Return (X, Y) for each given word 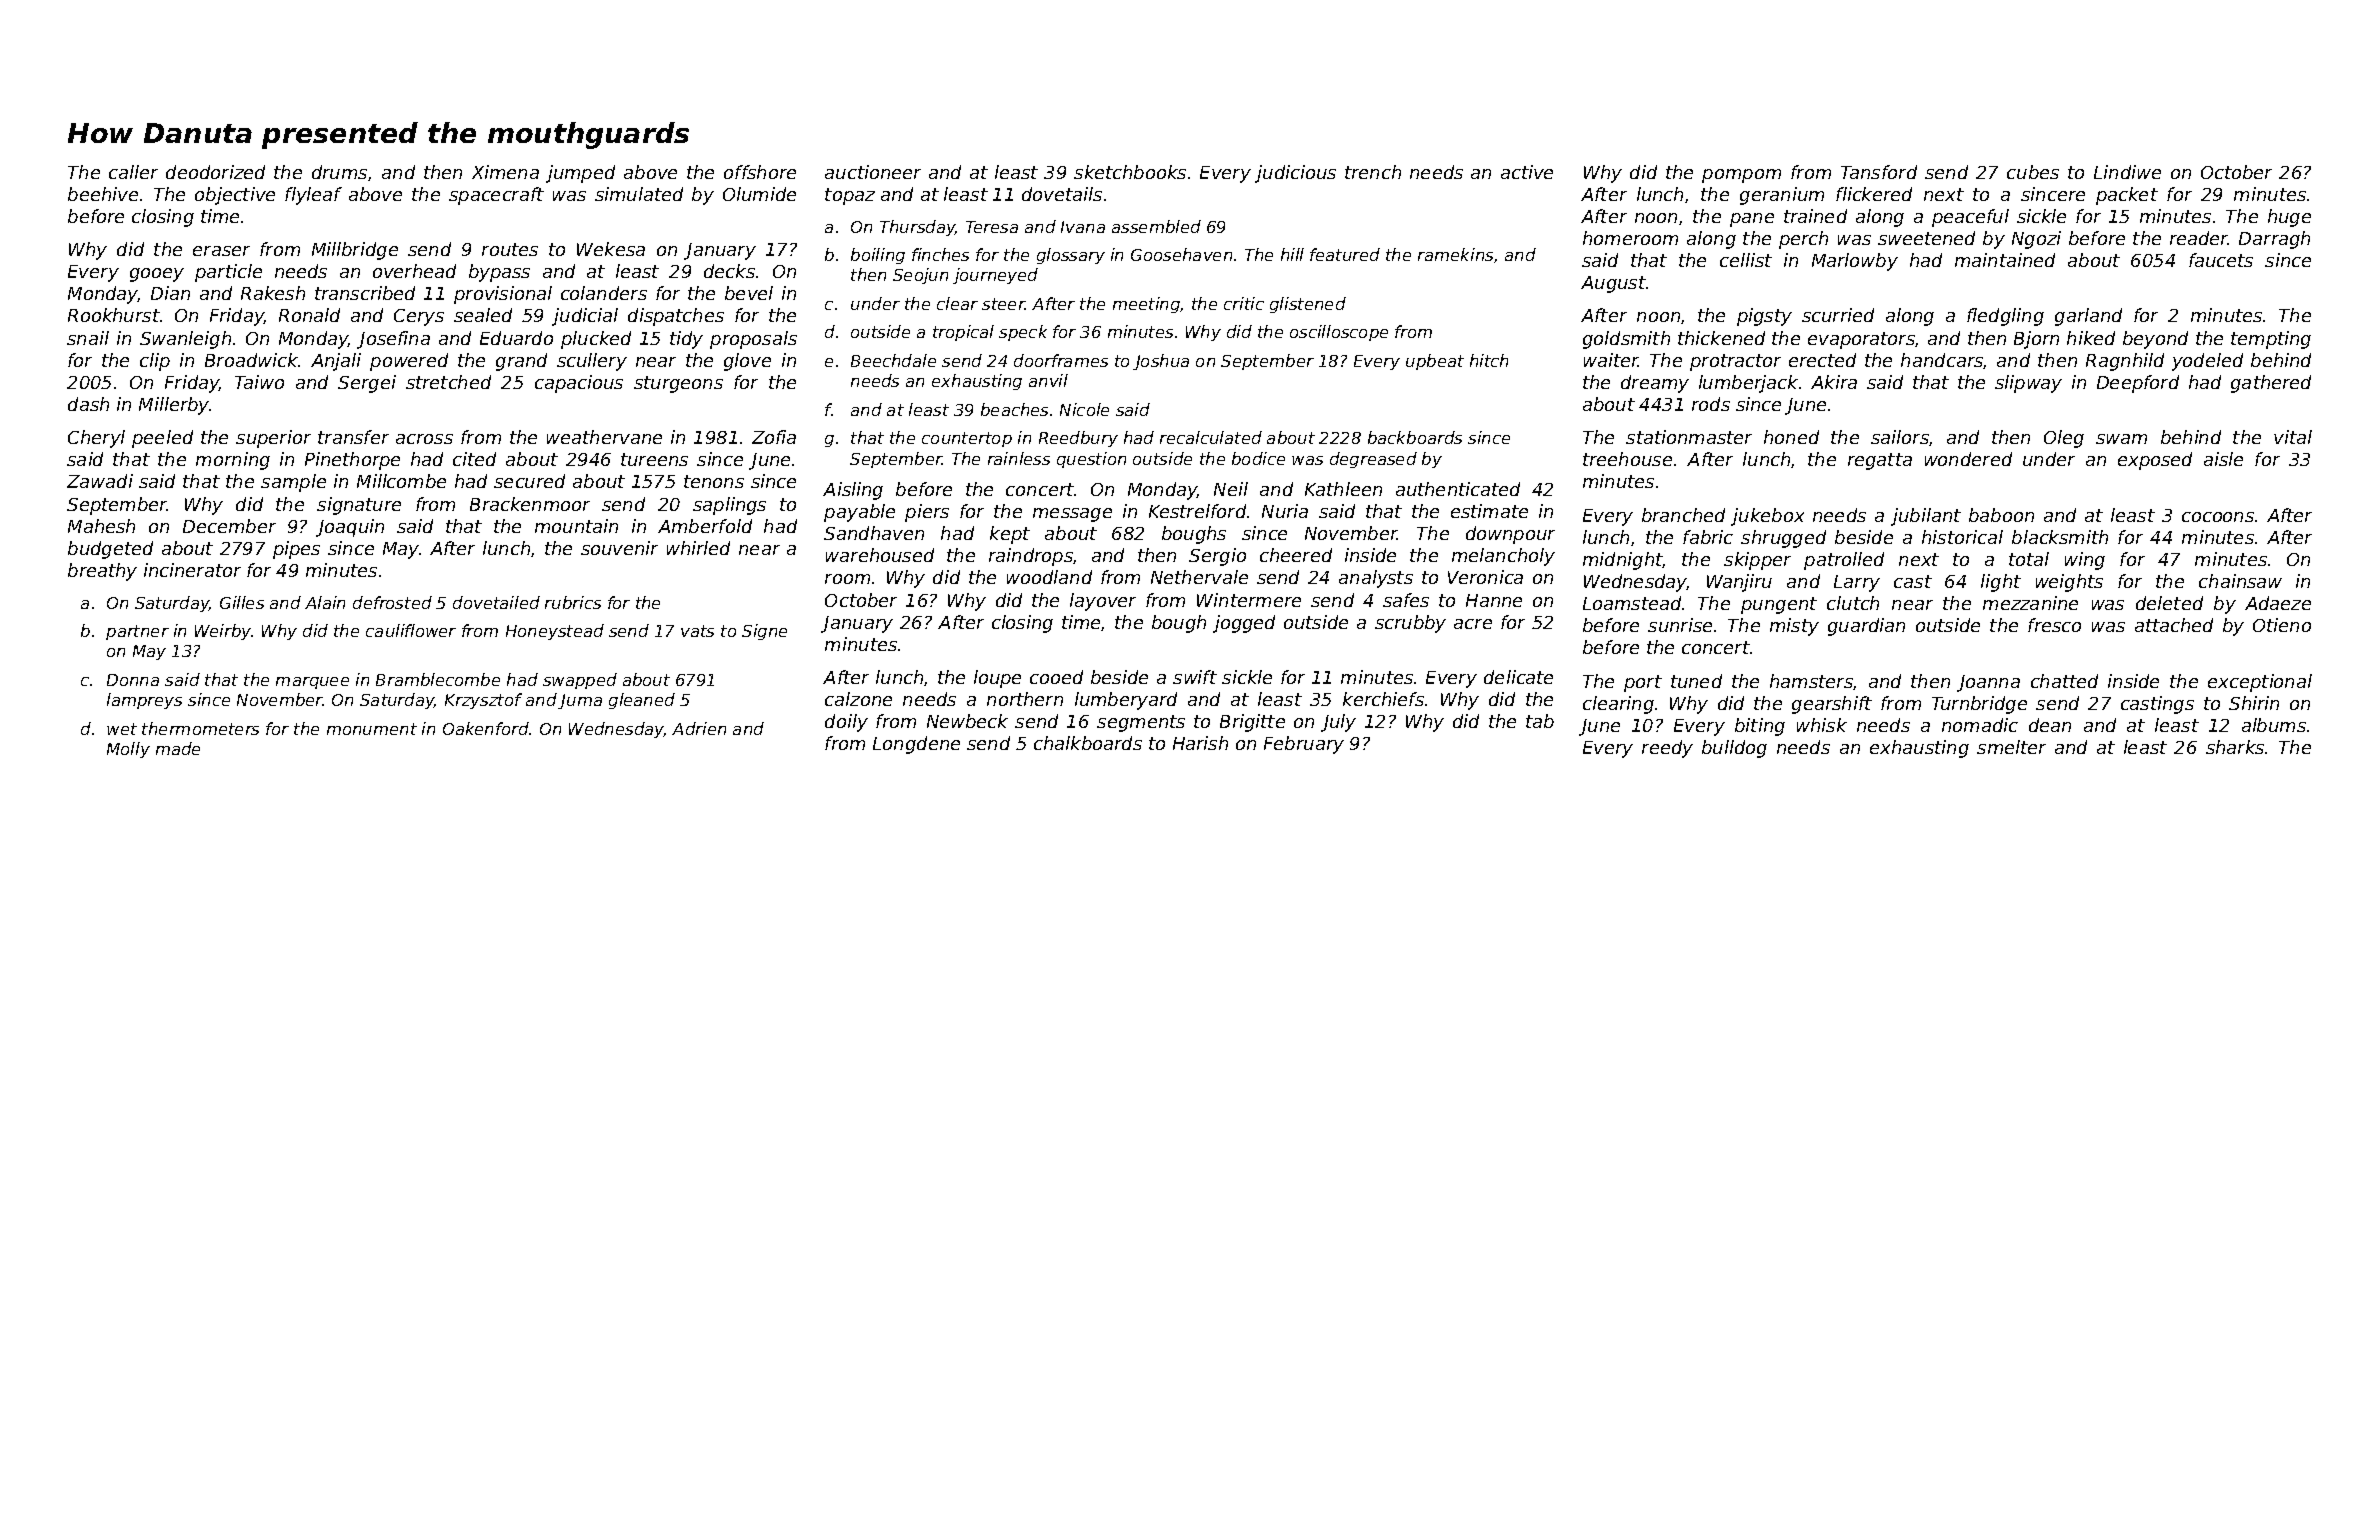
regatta (1880, 461)
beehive (103, 194)
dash (88, 404)
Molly (128, 750)
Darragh (2274, 240)
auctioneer (873, 172)
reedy (1667, 749)
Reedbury (1078, 439)
